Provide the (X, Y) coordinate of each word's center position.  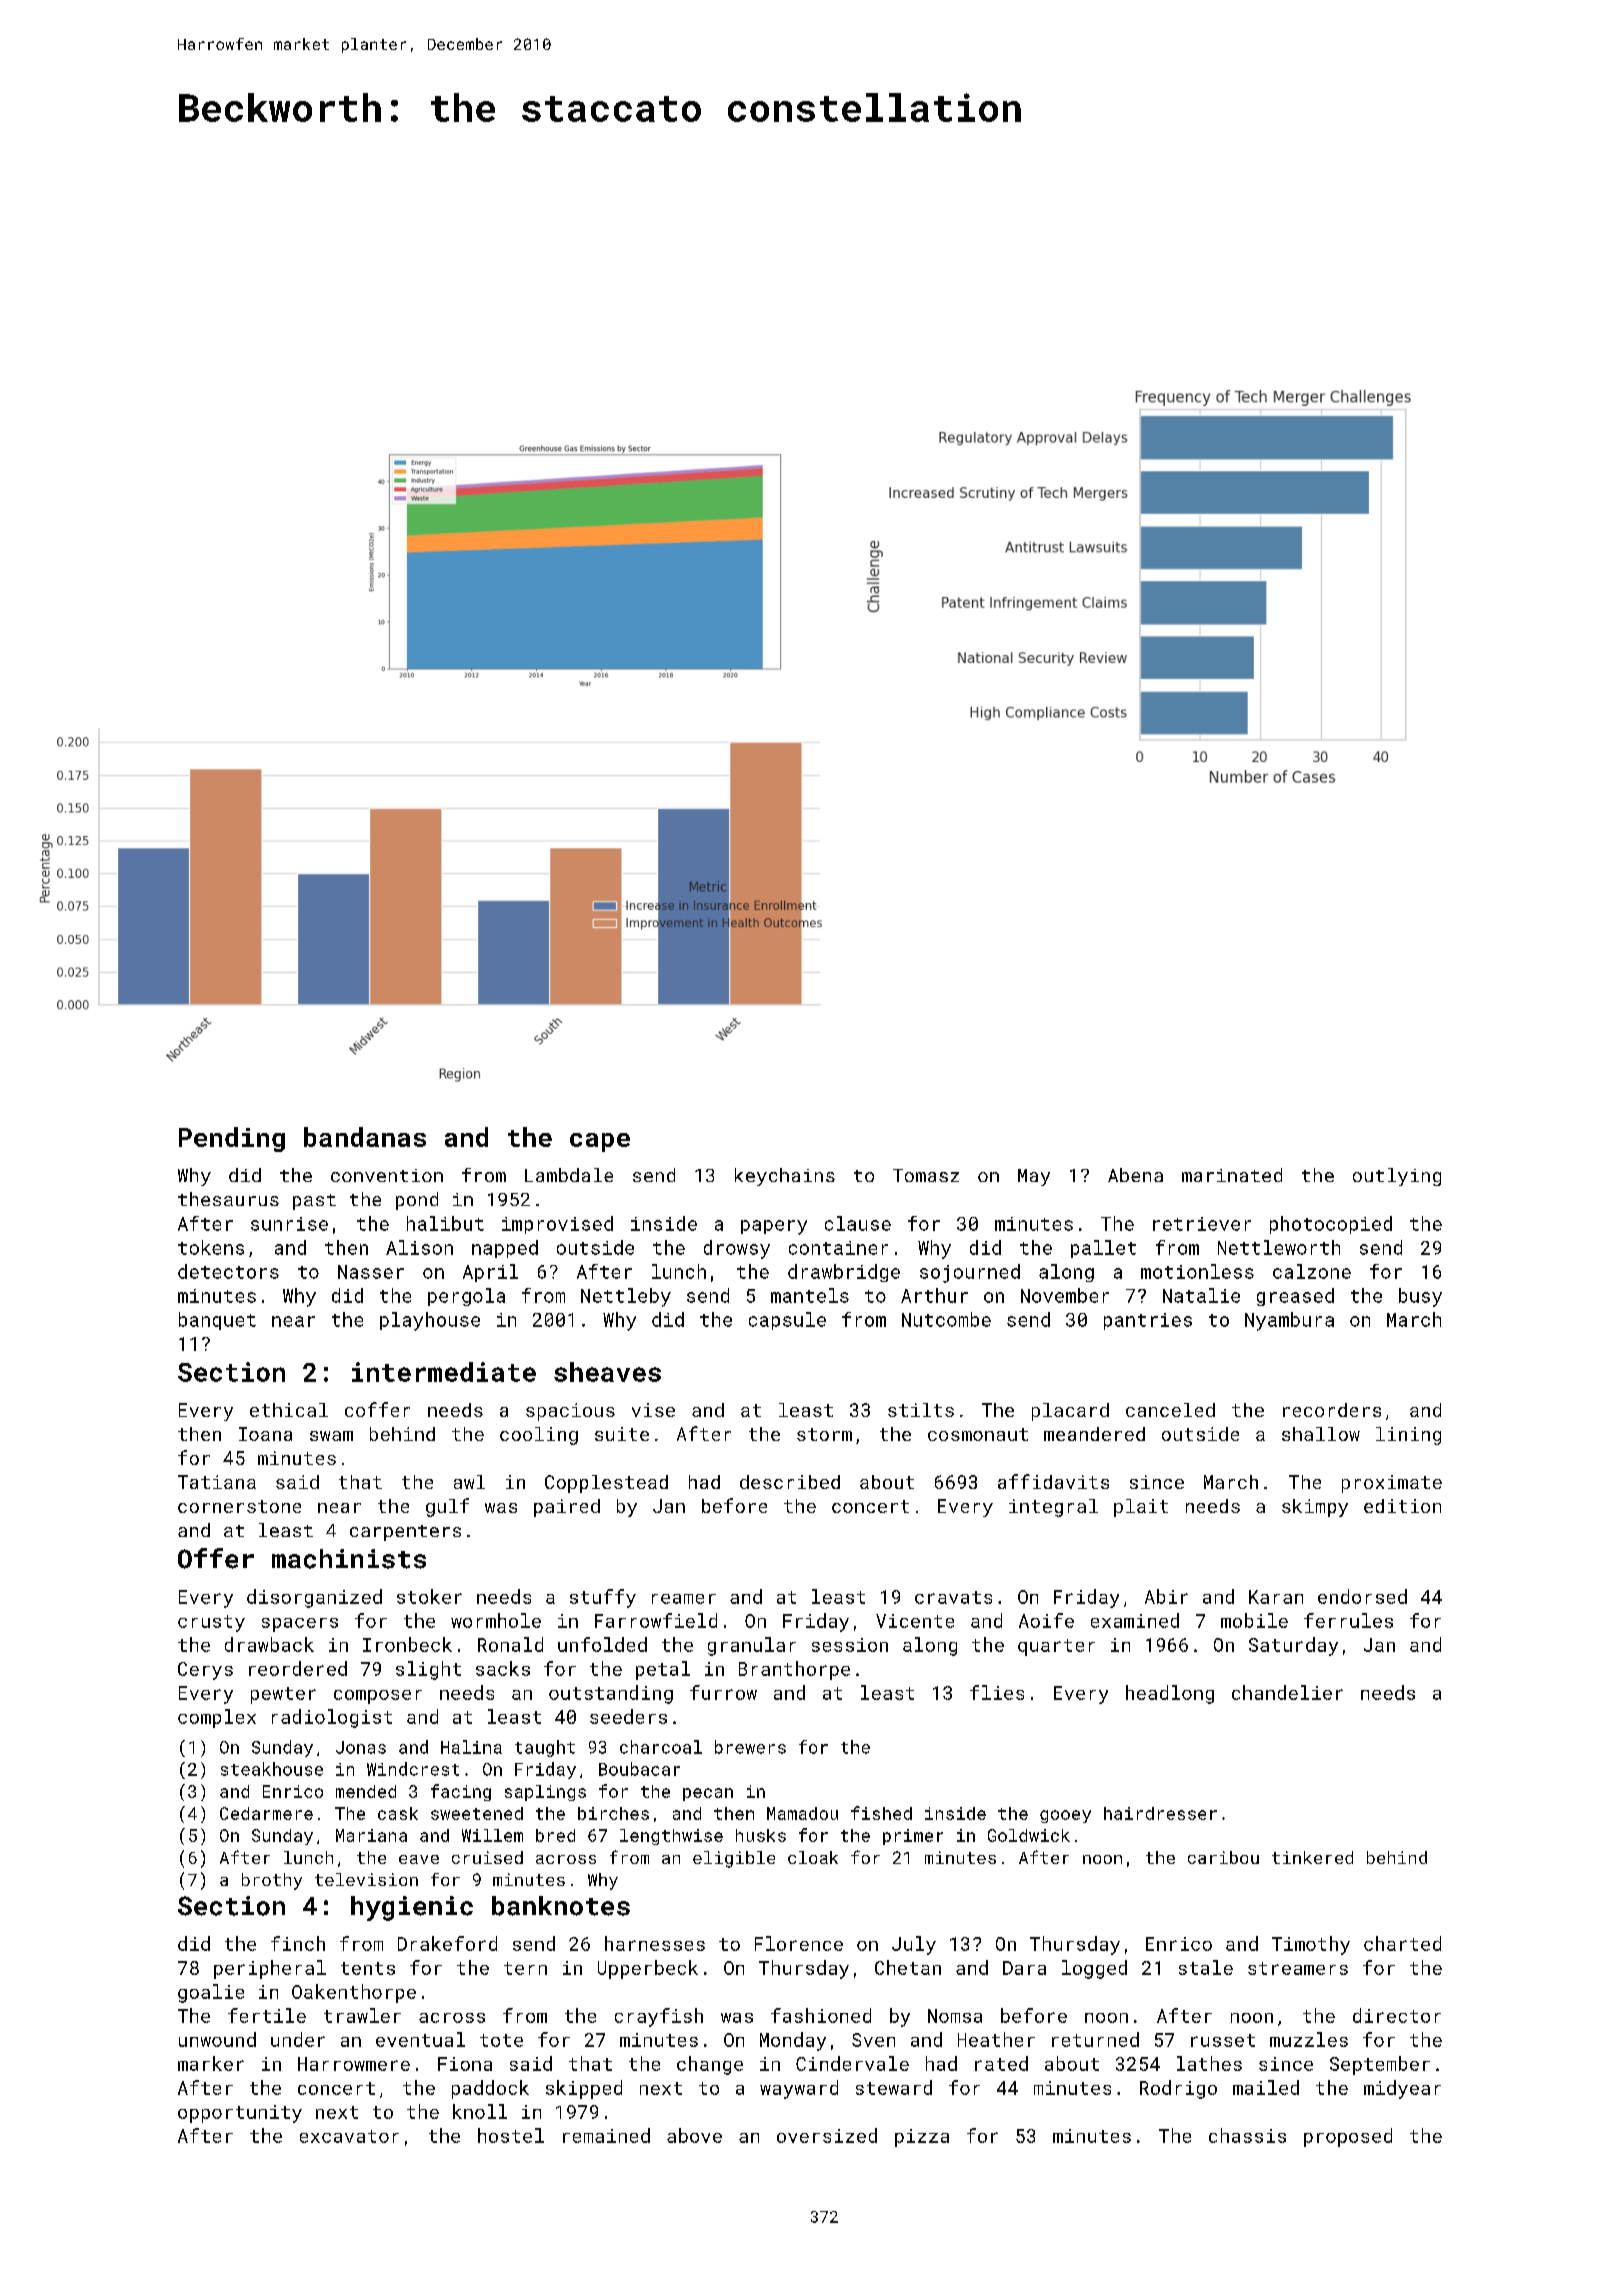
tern (525, 1968)
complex (217, 1718)
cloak (813, 1857)
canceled (1170, 1410)
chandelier (1287, 1692)
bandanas (365, 1137)
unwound (217, 2039)
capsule (787, 1321)
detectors (228, 1271)
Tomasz (926, 1175)
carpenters (405, 1533)
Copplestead (606, 1484)
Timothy (1311, 1945)
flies (997, 1692)
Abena (1135, 1175)
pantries (1148, 1321)
